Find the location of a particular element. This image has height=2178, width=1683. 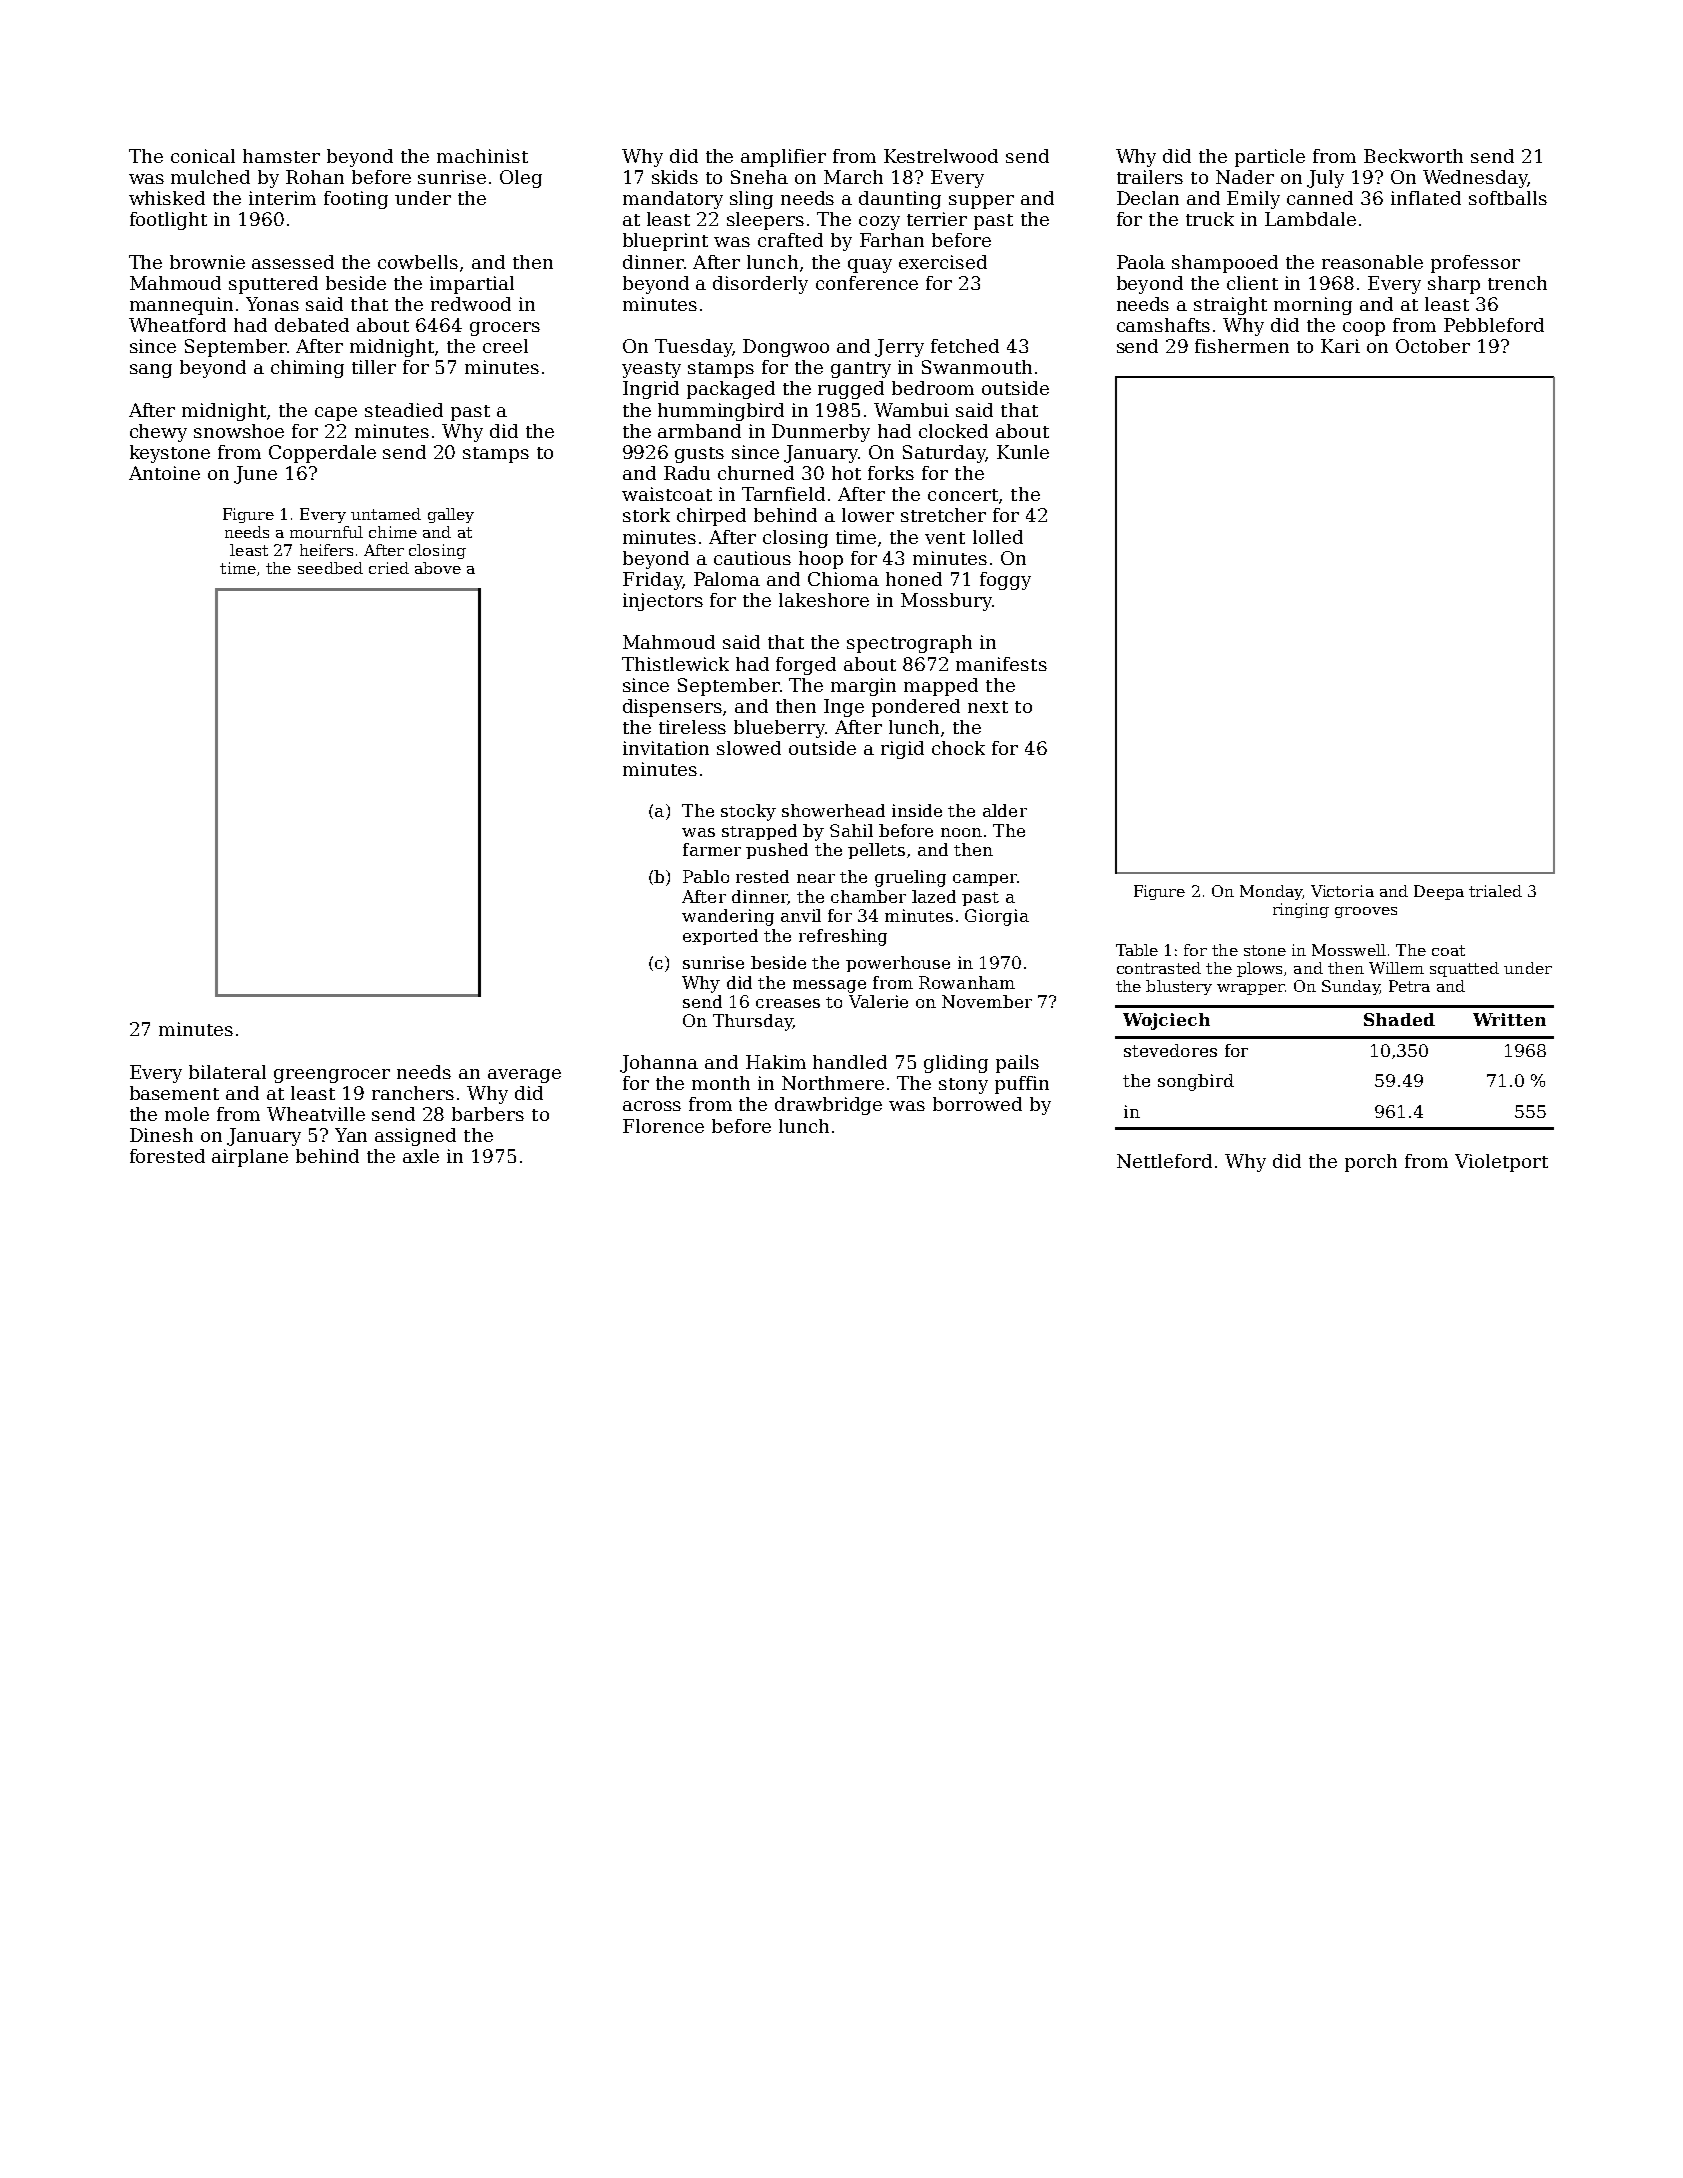

trialed is located at coordinates (1495, 891).
